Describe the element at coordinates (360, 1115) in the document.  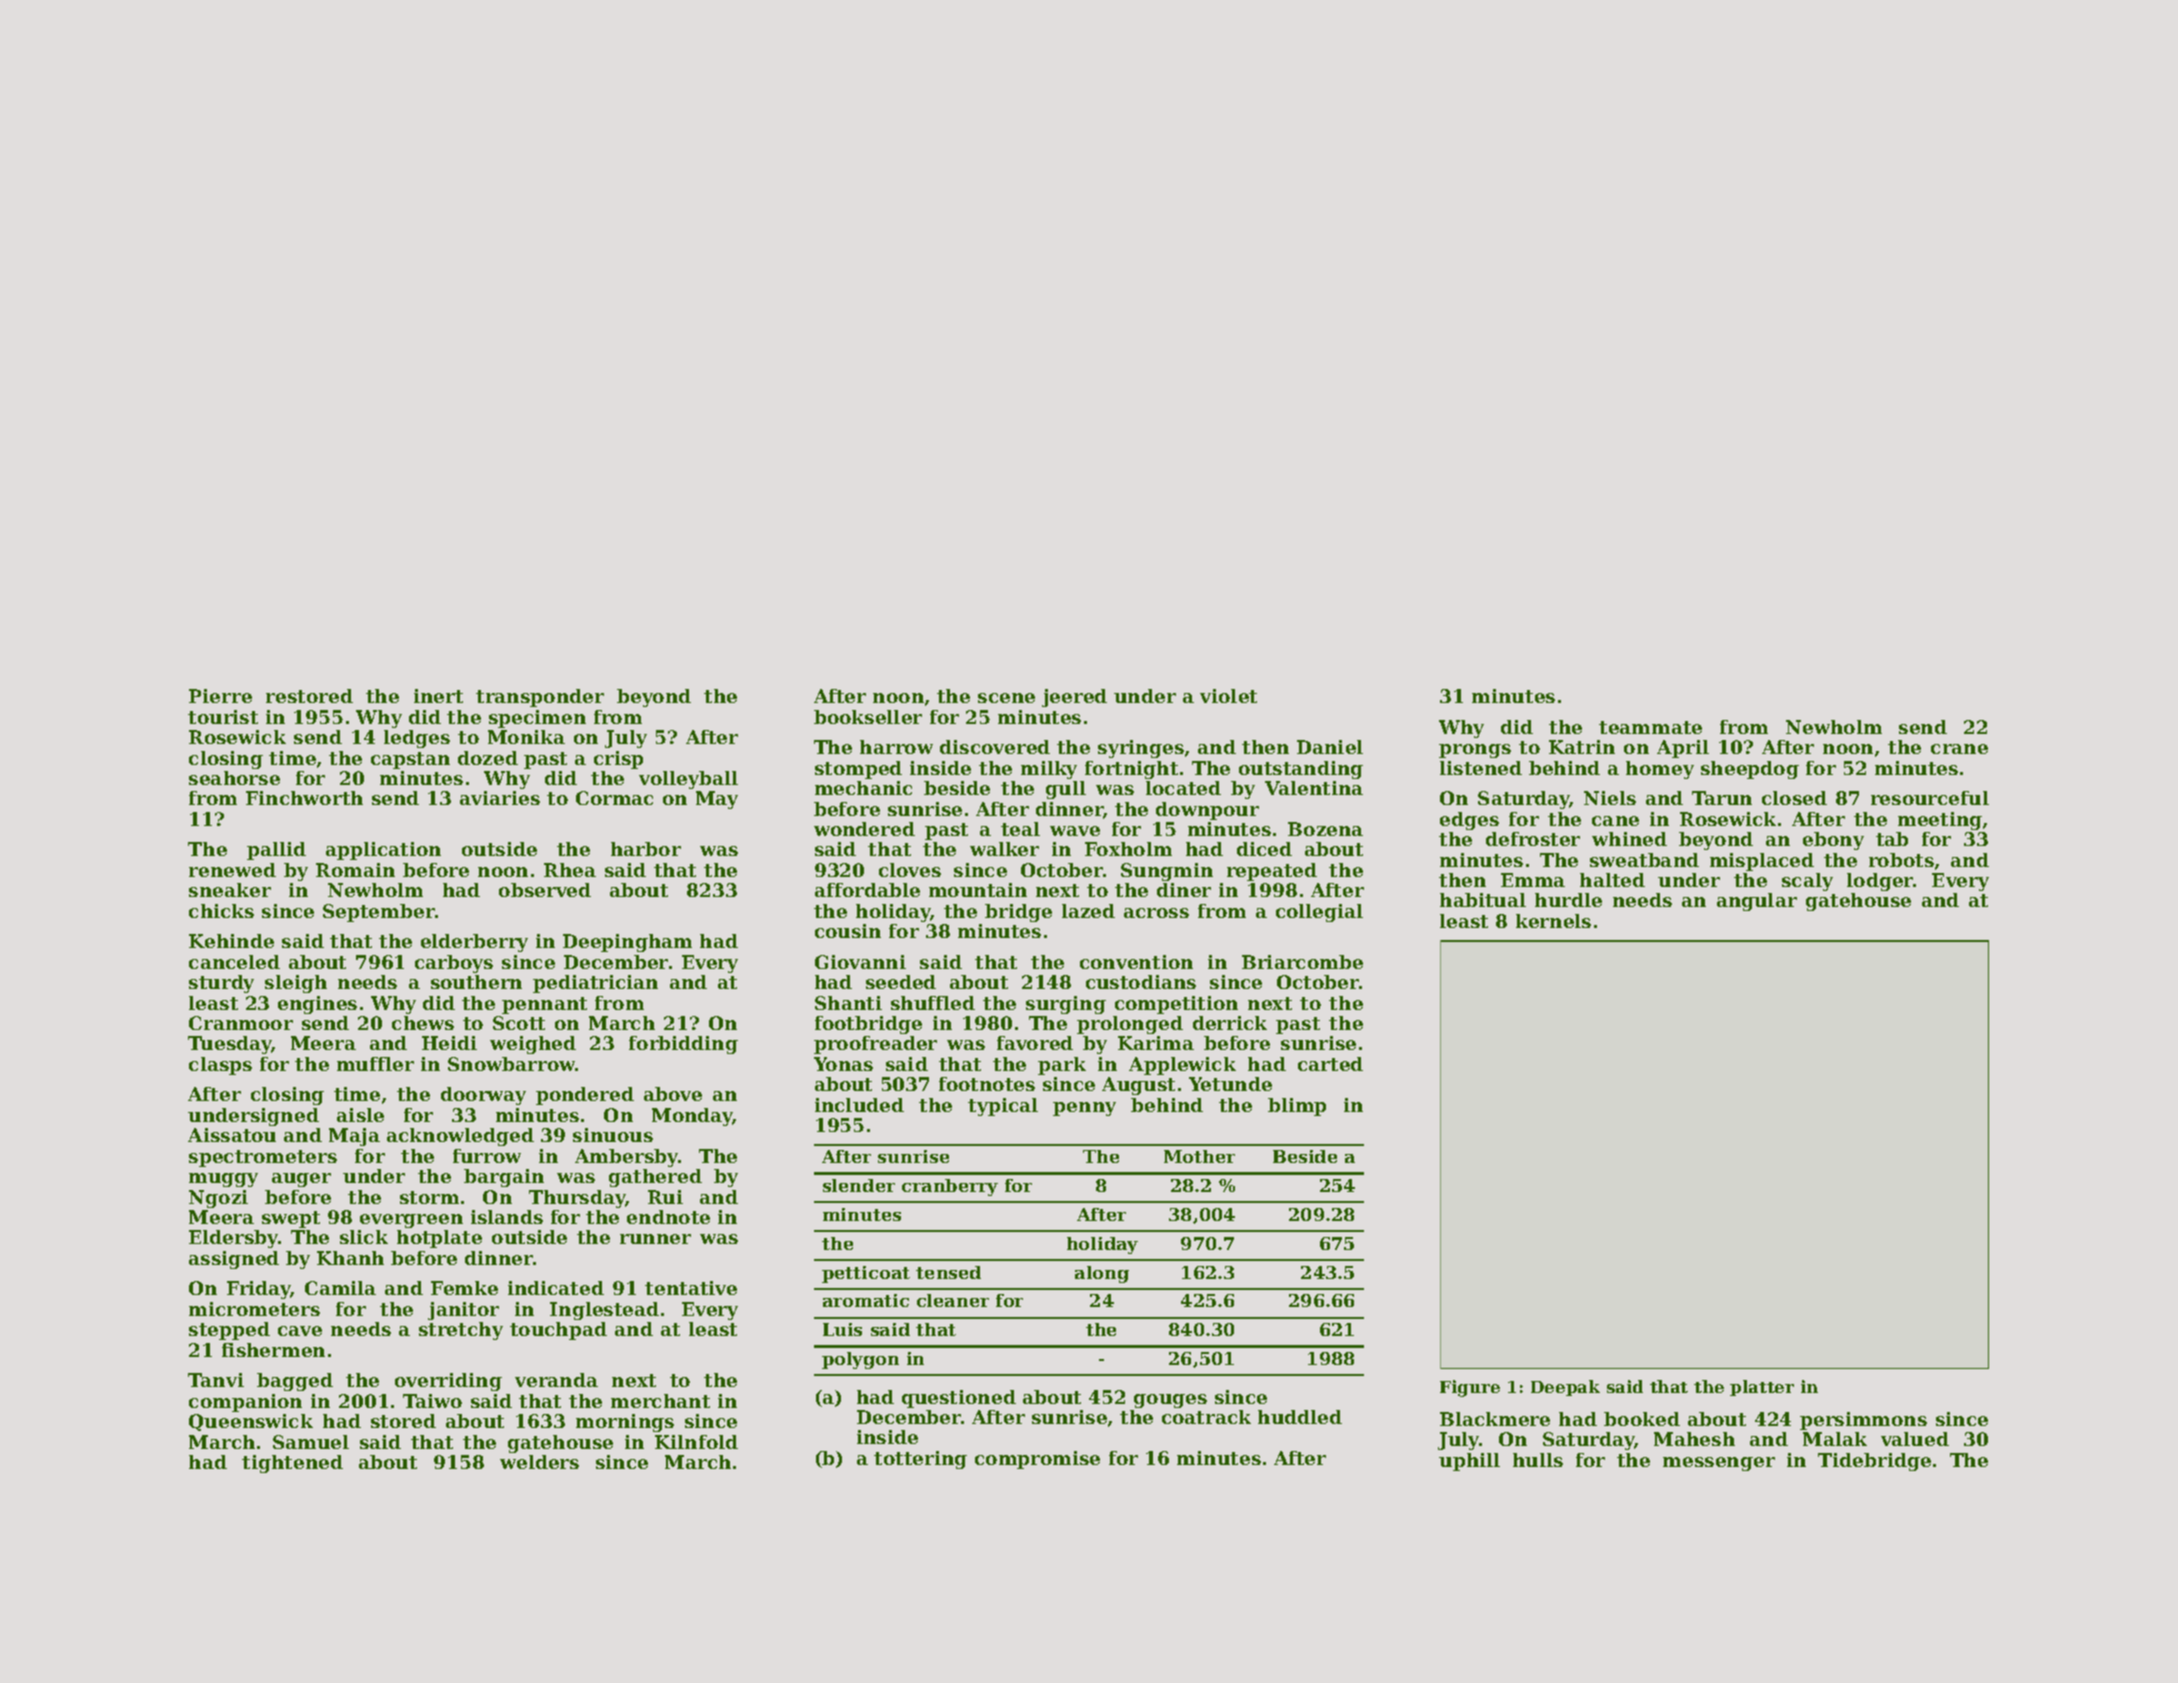
I see `aisle` at that location.
